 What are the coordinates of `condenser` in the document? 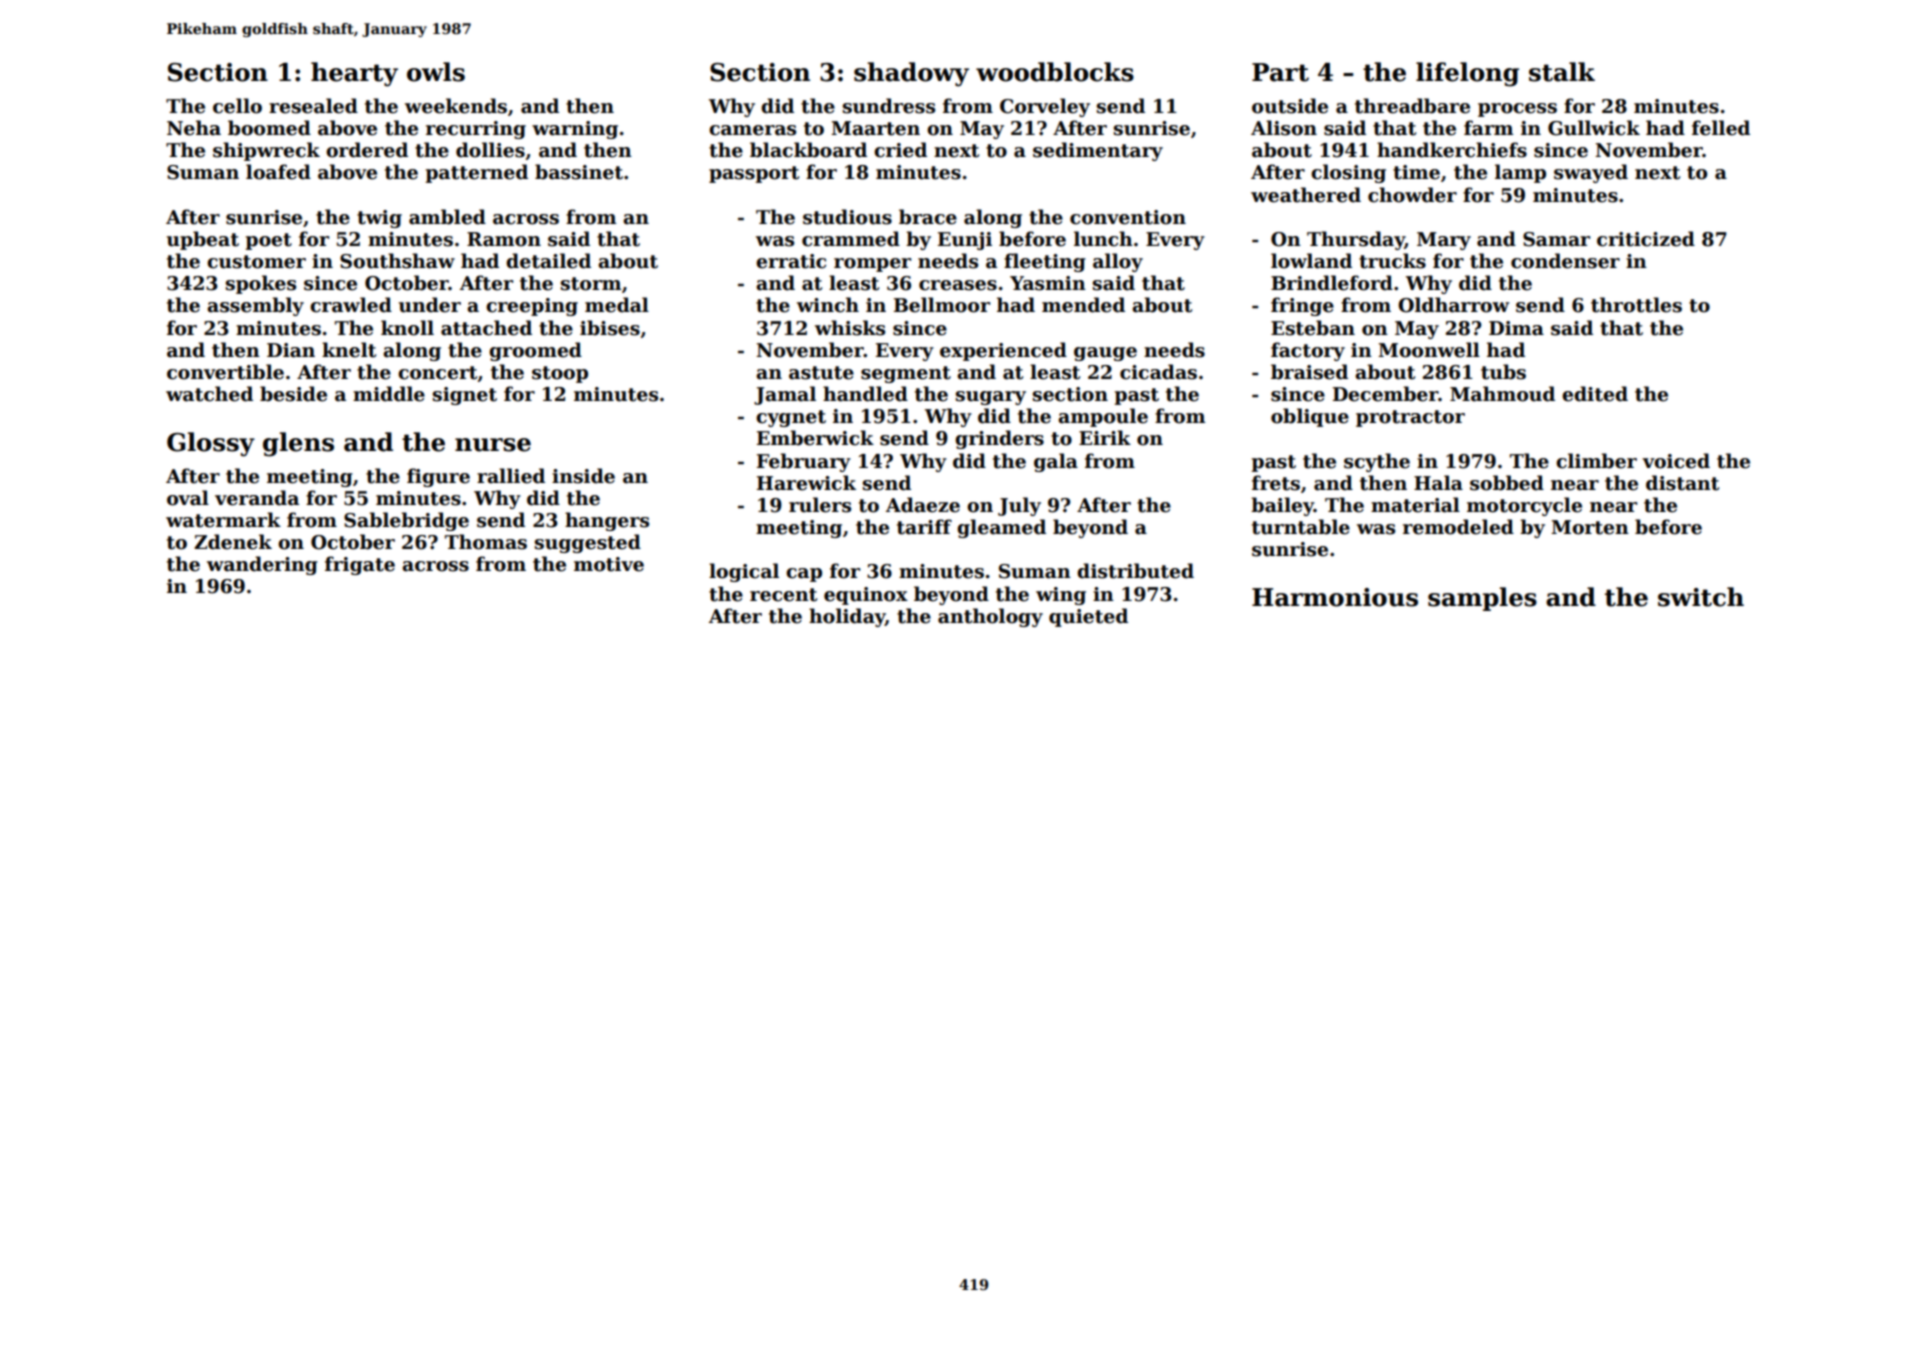 It's located at (1565, 261).
